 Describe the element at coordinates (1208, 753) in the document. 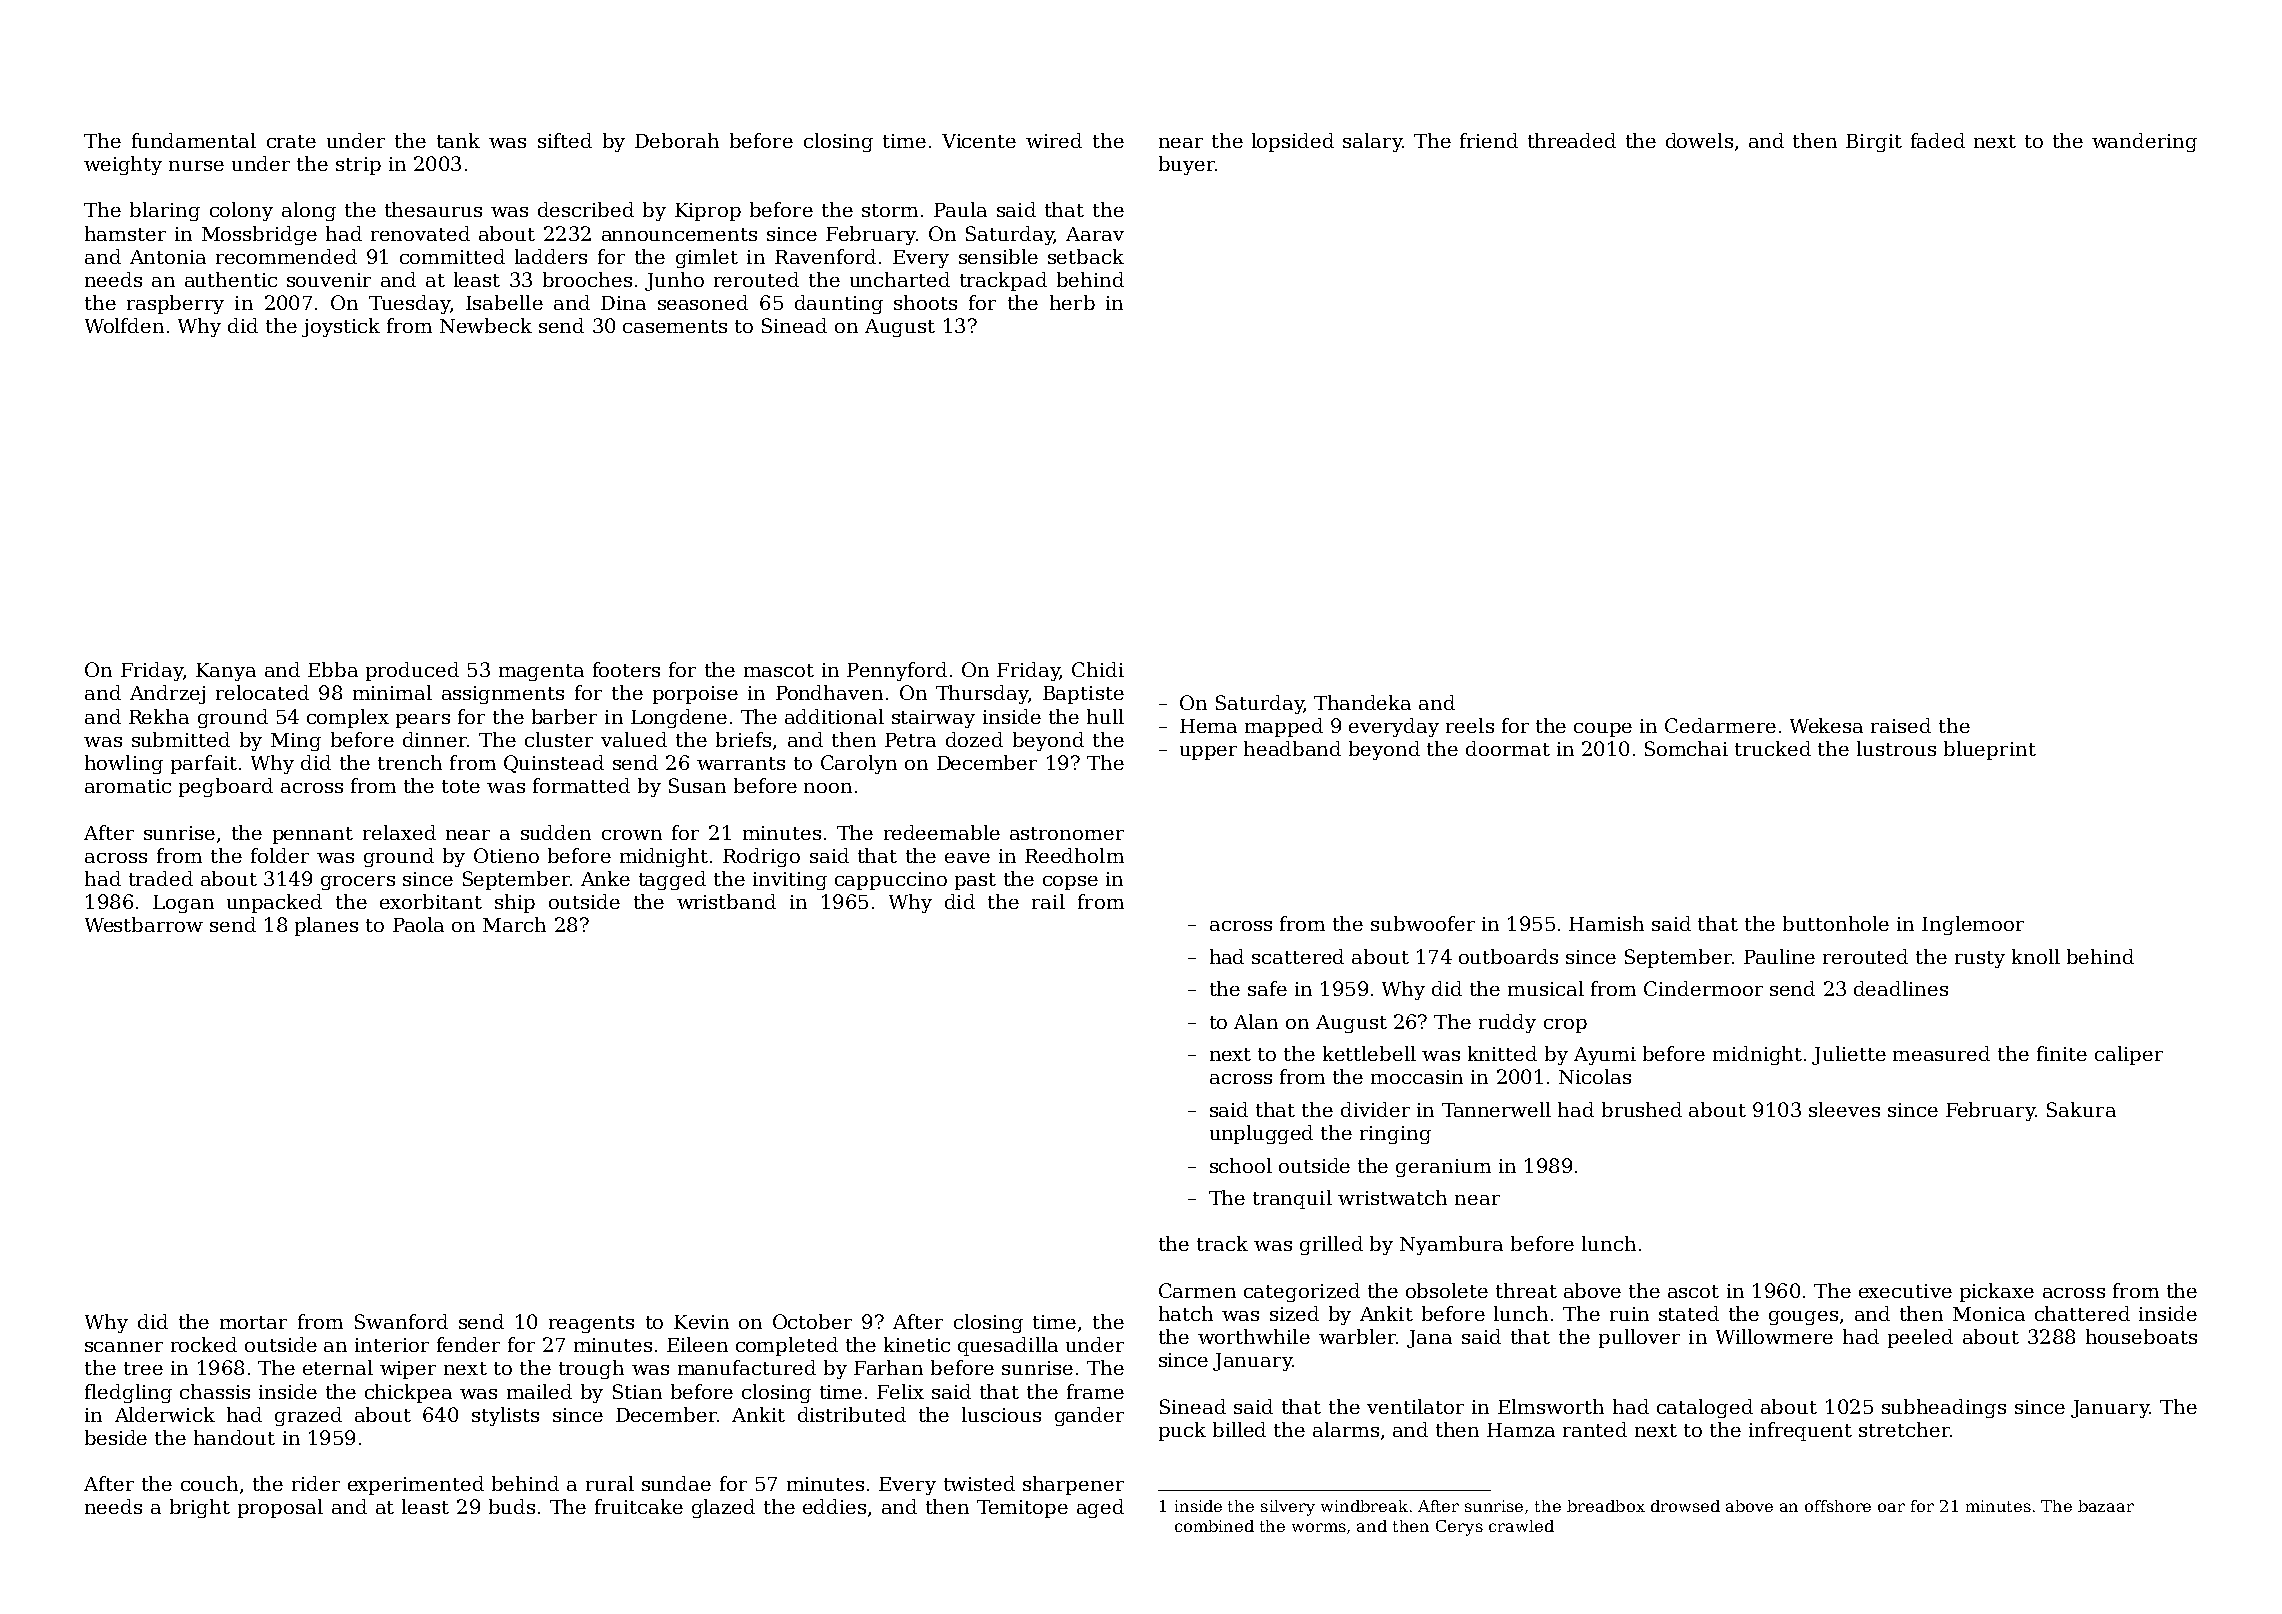

I see `upper` at that location.
